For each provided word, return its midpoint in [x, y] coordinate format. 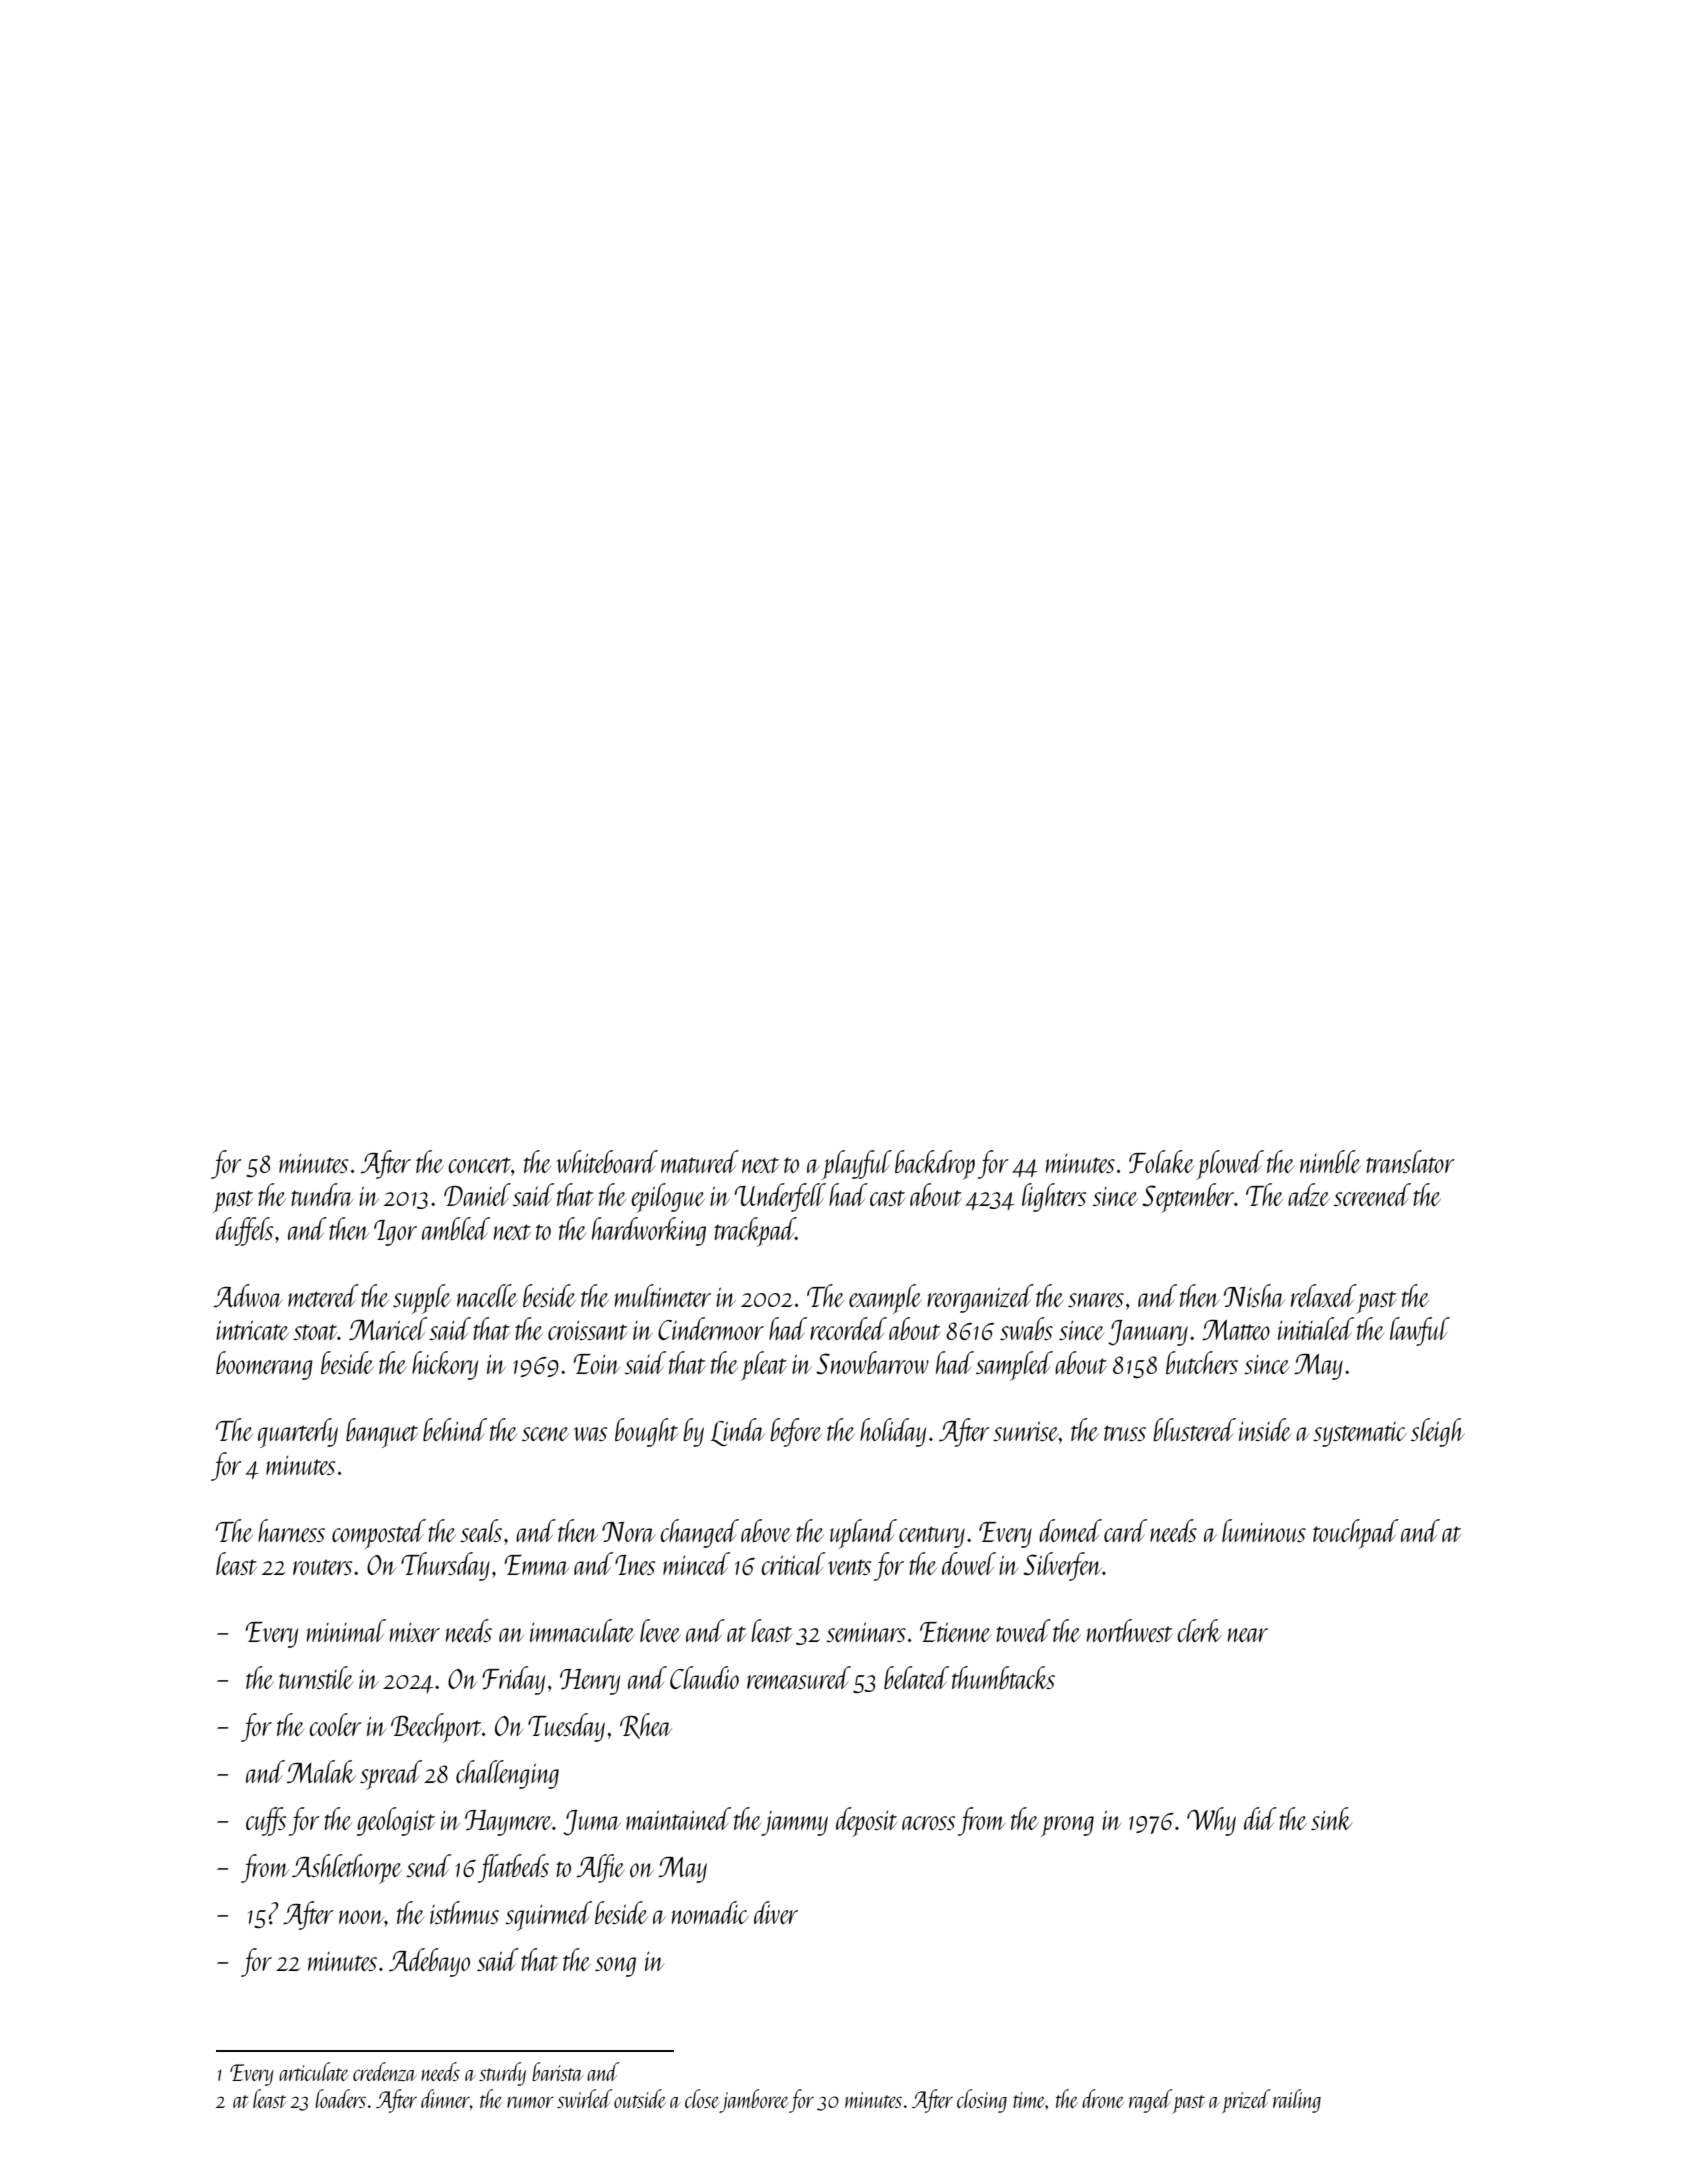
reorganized [980, 1298]
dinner [445, 2098]
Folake [1161, 1162]
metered [323, 1295]
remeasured [799, 1677]
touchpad [1356, 1534]
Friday [513, 1680]
